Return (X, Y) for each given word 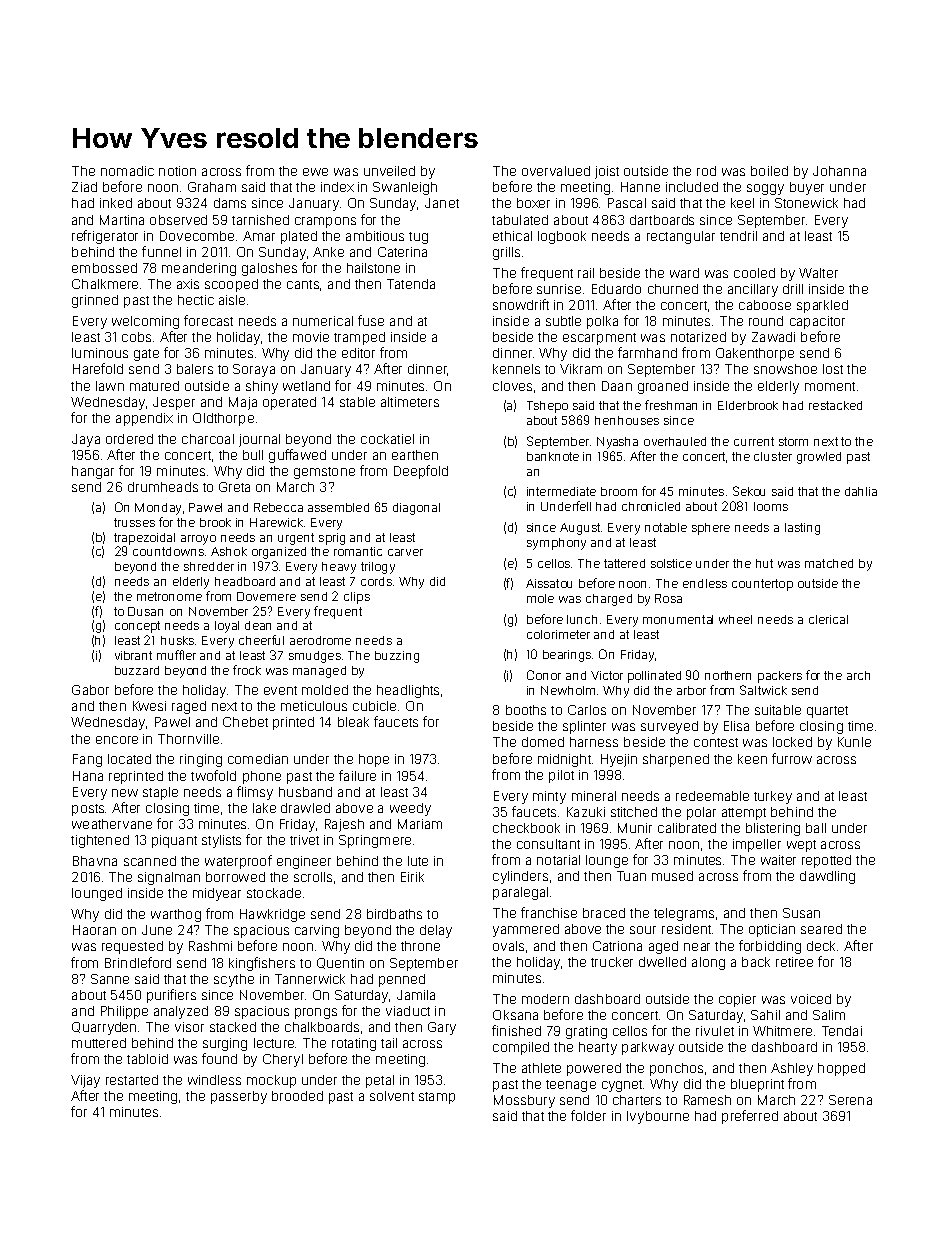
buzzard (137, 670)
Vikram (581, 369)
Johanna (839, 171)
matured (154, 386)
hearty (598, 1048)
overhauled (675, 441)
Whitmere (782, 1031)
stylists (221, 841)
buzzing (397, 657)
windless (214, 1080)
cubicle (374, 706)
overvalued (556, 171)
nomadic (127, 171)
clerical (828, 619)
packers (780, 677)
